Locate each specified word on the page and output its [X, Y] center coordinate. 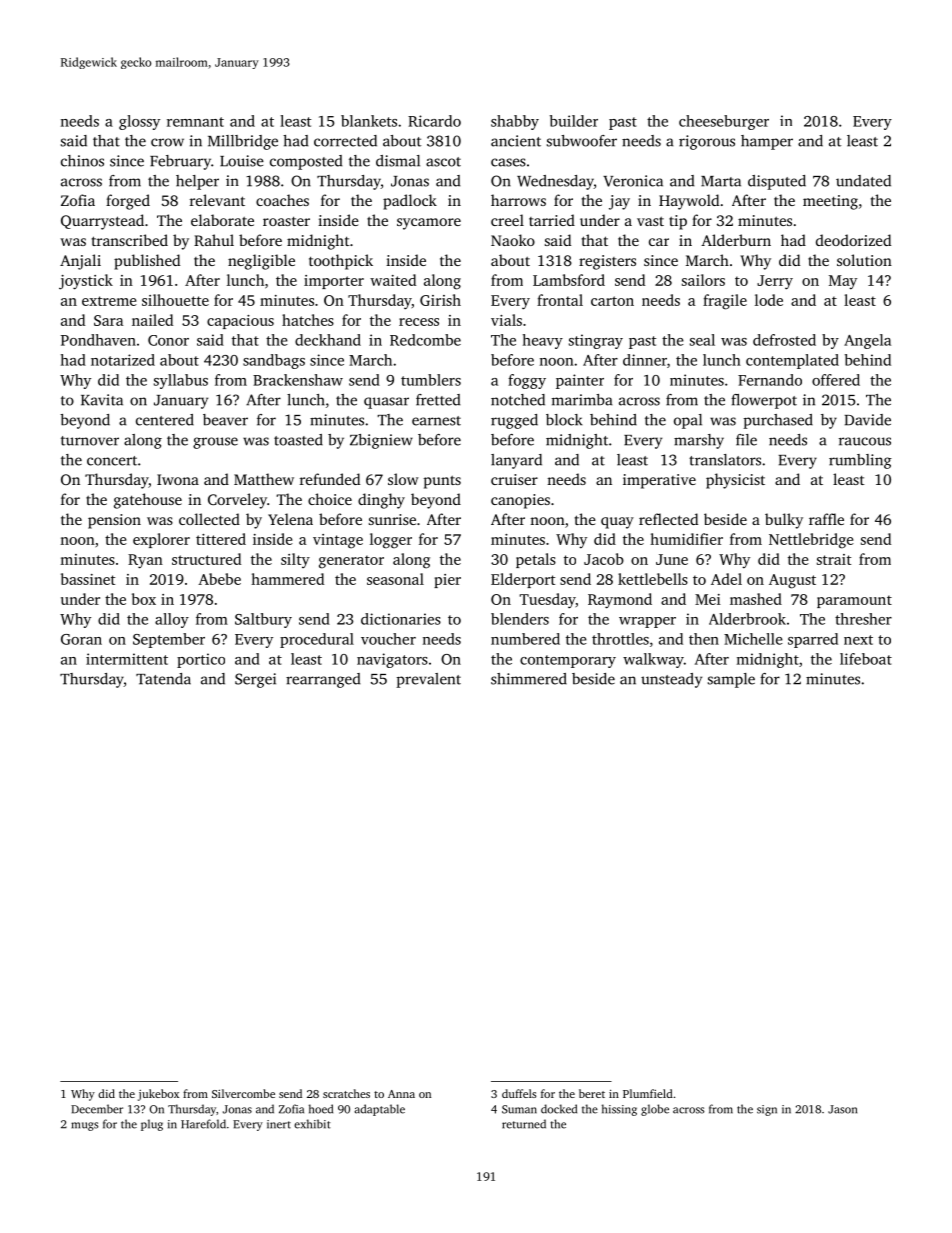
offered [836, 380]
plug [152, 1125]
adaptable [379, 1110]
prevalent [428, 680]
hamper [767, 142]
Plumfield [648, 1093]
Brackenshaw [298, 380]
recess [419, 322]
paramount [854, 601]
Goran [81, 639]
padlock [410, 202]
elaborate [222, 220]
